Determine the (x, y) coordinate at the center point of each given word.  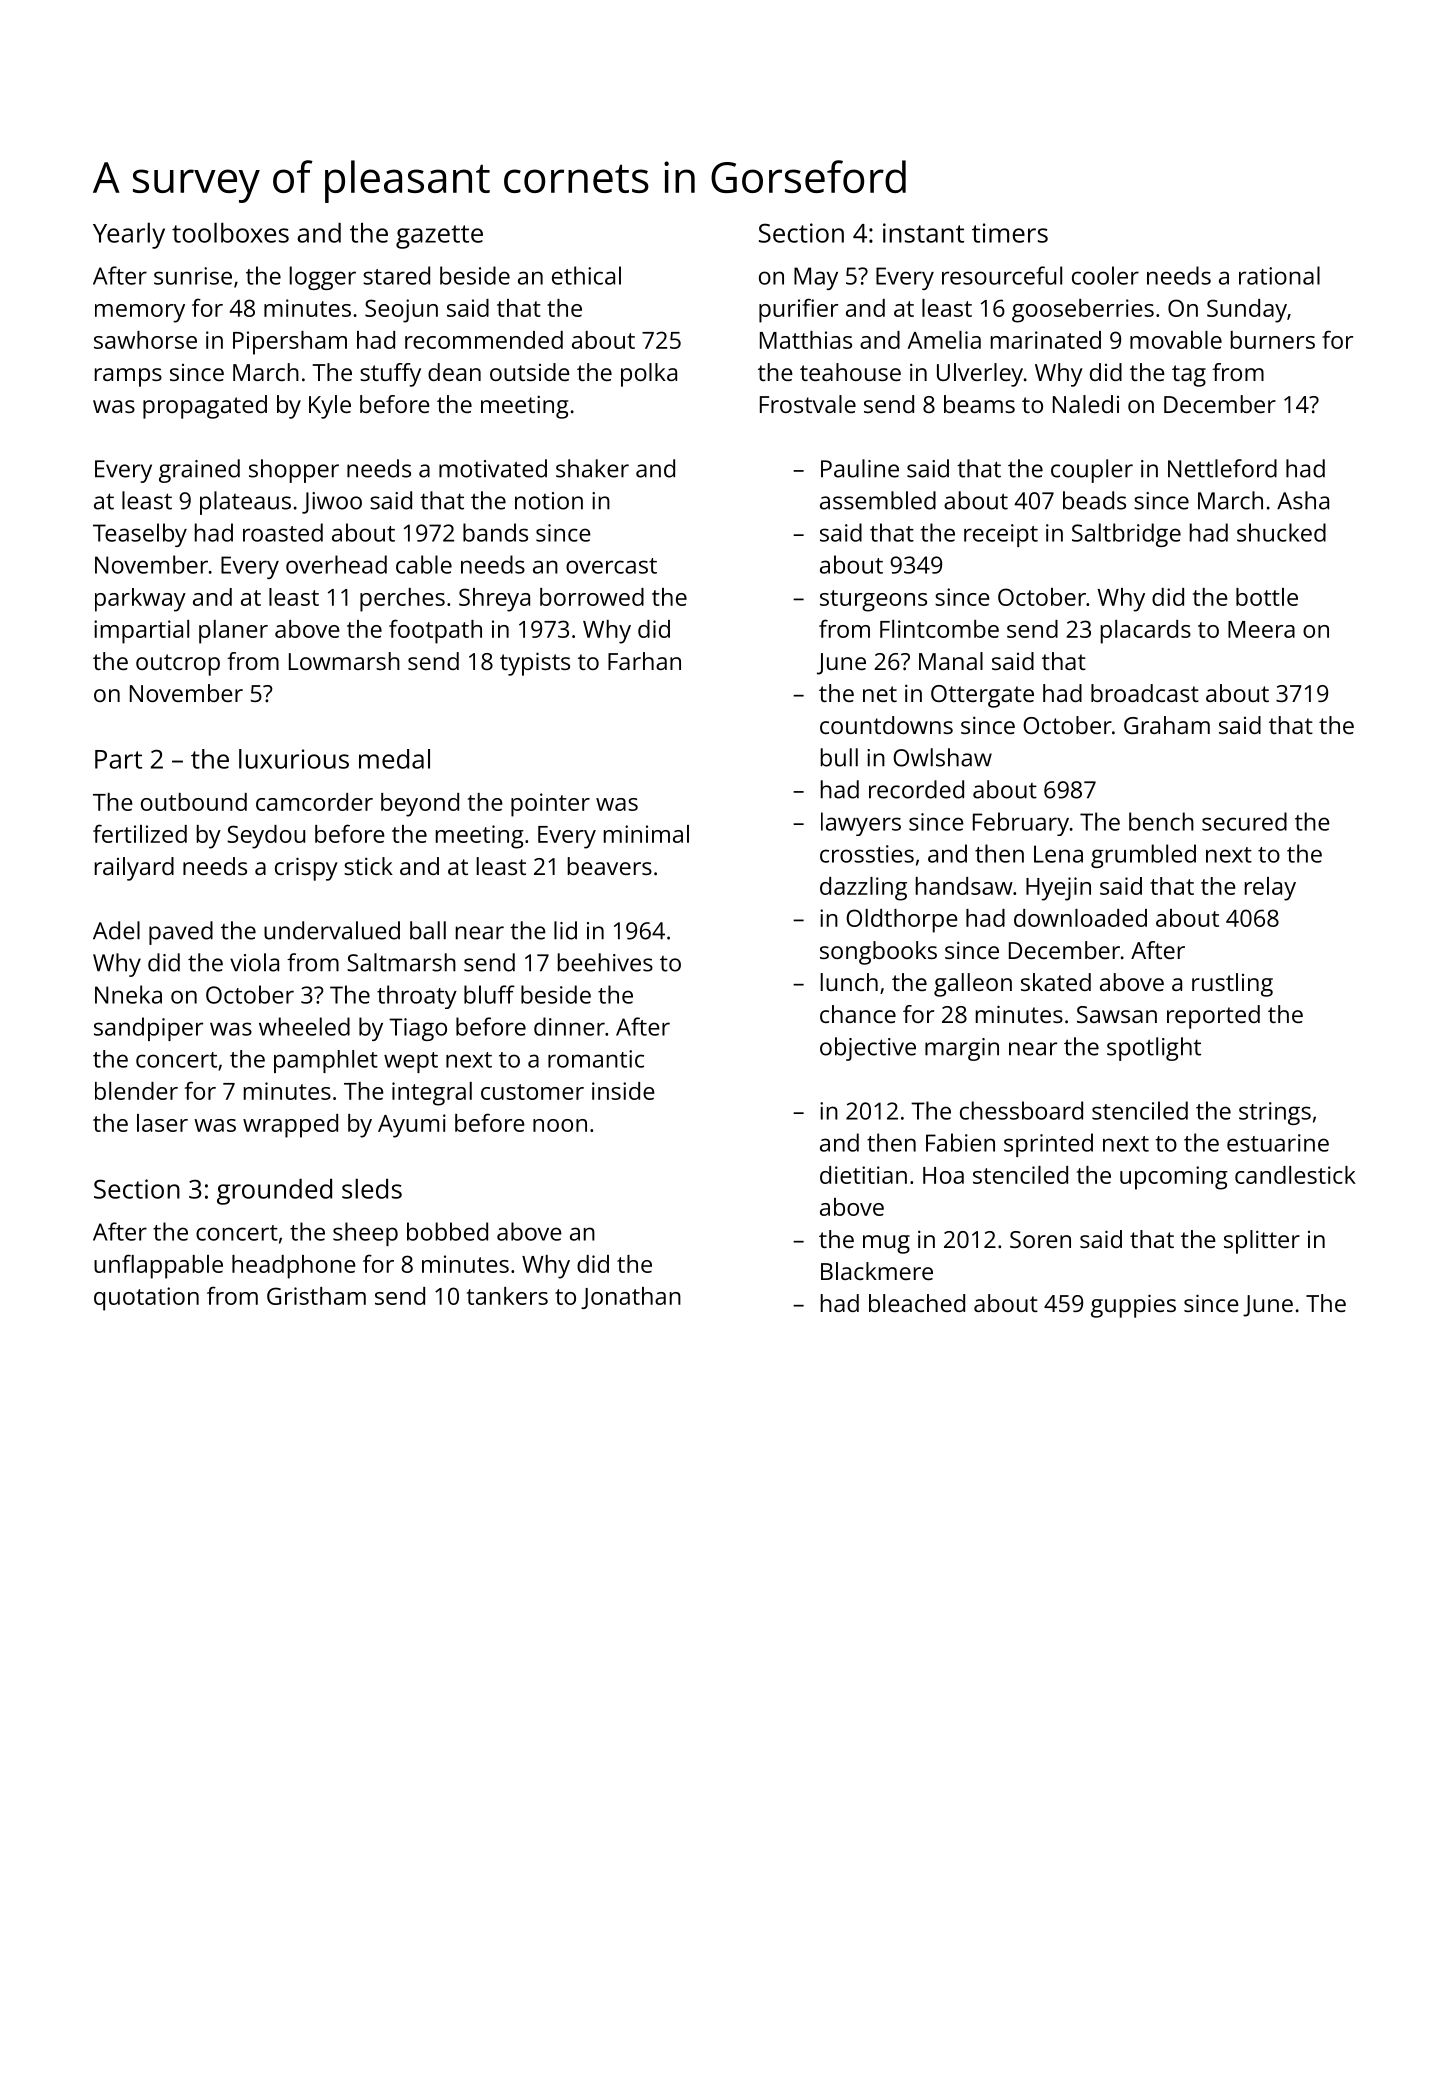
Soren (1040, 1239)
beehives (605, 962)
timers (1010, 233)
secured (1244, 821)
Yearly (129, 236)
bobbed (447, 1231)
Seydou (266, 837)
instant (923, 233)
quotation (146, 1299)
